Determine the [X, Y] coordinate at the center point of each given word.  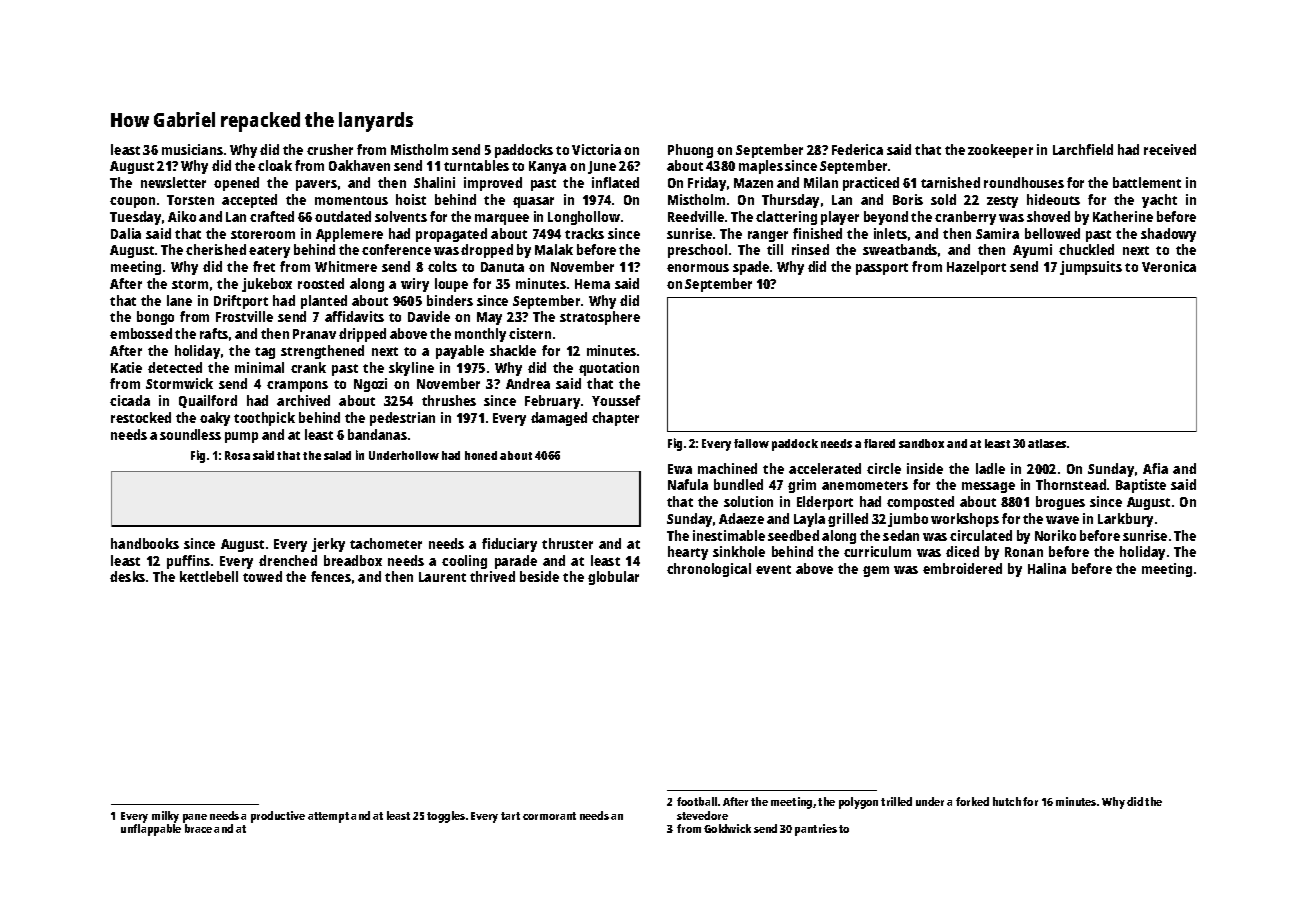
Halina [1047, 568]
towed [262, 576]
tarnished [950, 182]
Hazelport [976, 268]
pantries [816, 830]
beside [539, 576]
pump [241, 437]
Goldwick [727, 828]
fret [264, 266]
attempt [328, 817]
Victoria [596, 149]
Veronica [1169, 266]
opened [236, 184]
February [552, 402]
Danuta [502, 267]
